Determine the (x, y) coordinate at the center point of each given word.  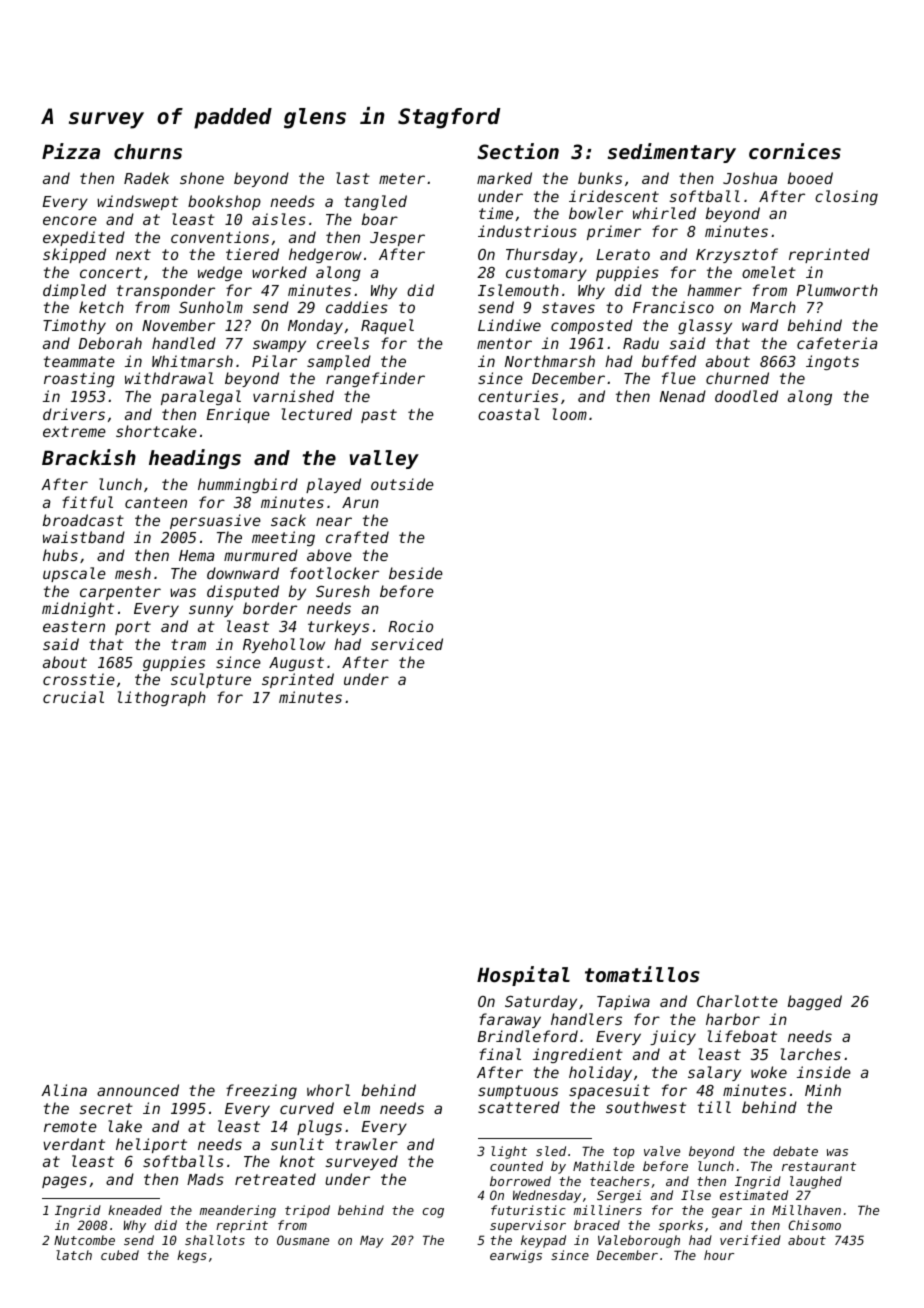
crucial (73, 697)
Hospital (523, 976)
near (334, 521)
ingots (832, 362)
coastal (509, 414)
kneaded (135, 1210)
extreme (74, 431)
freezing (261, 1091)
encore (70, 220)
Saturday (541, 1002)
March (773, 307)
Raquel (387, 326)
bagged (815, 1002)
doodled (746, 396)
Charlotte (737, 1001)
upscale (74, 574)
